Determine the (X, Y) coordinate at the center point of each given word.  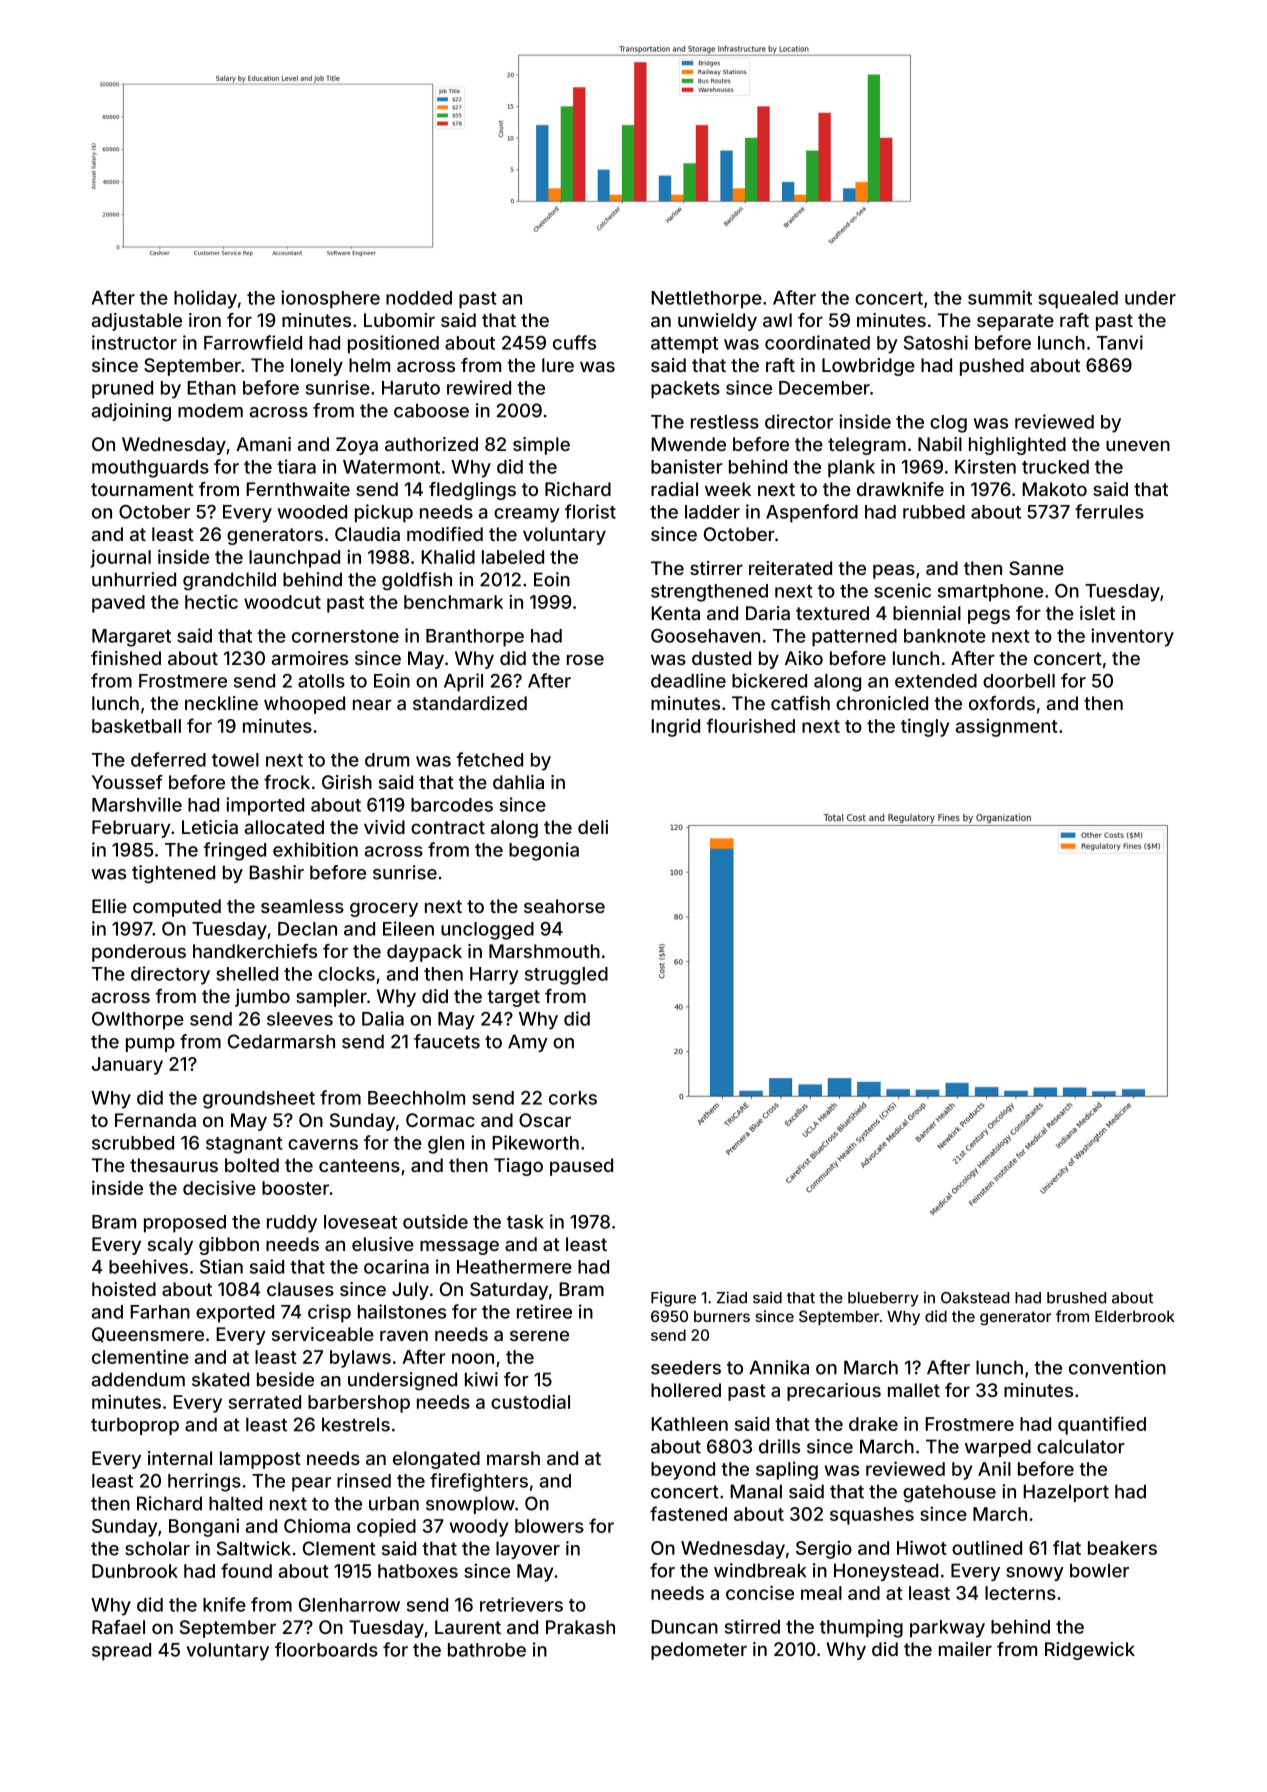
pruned (122, 390)
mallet (914, 1390)
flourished (750, 725)
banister (687, 466)
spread (121, 1652)
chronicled (882, 703)
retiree (544, 1311)
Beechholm (416, 1098)
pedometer (699, 1651)
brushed (1076, 1298)
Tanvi (1120, 342)
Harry (494, 976)
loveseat (360, 1222)
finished (126, 658)
